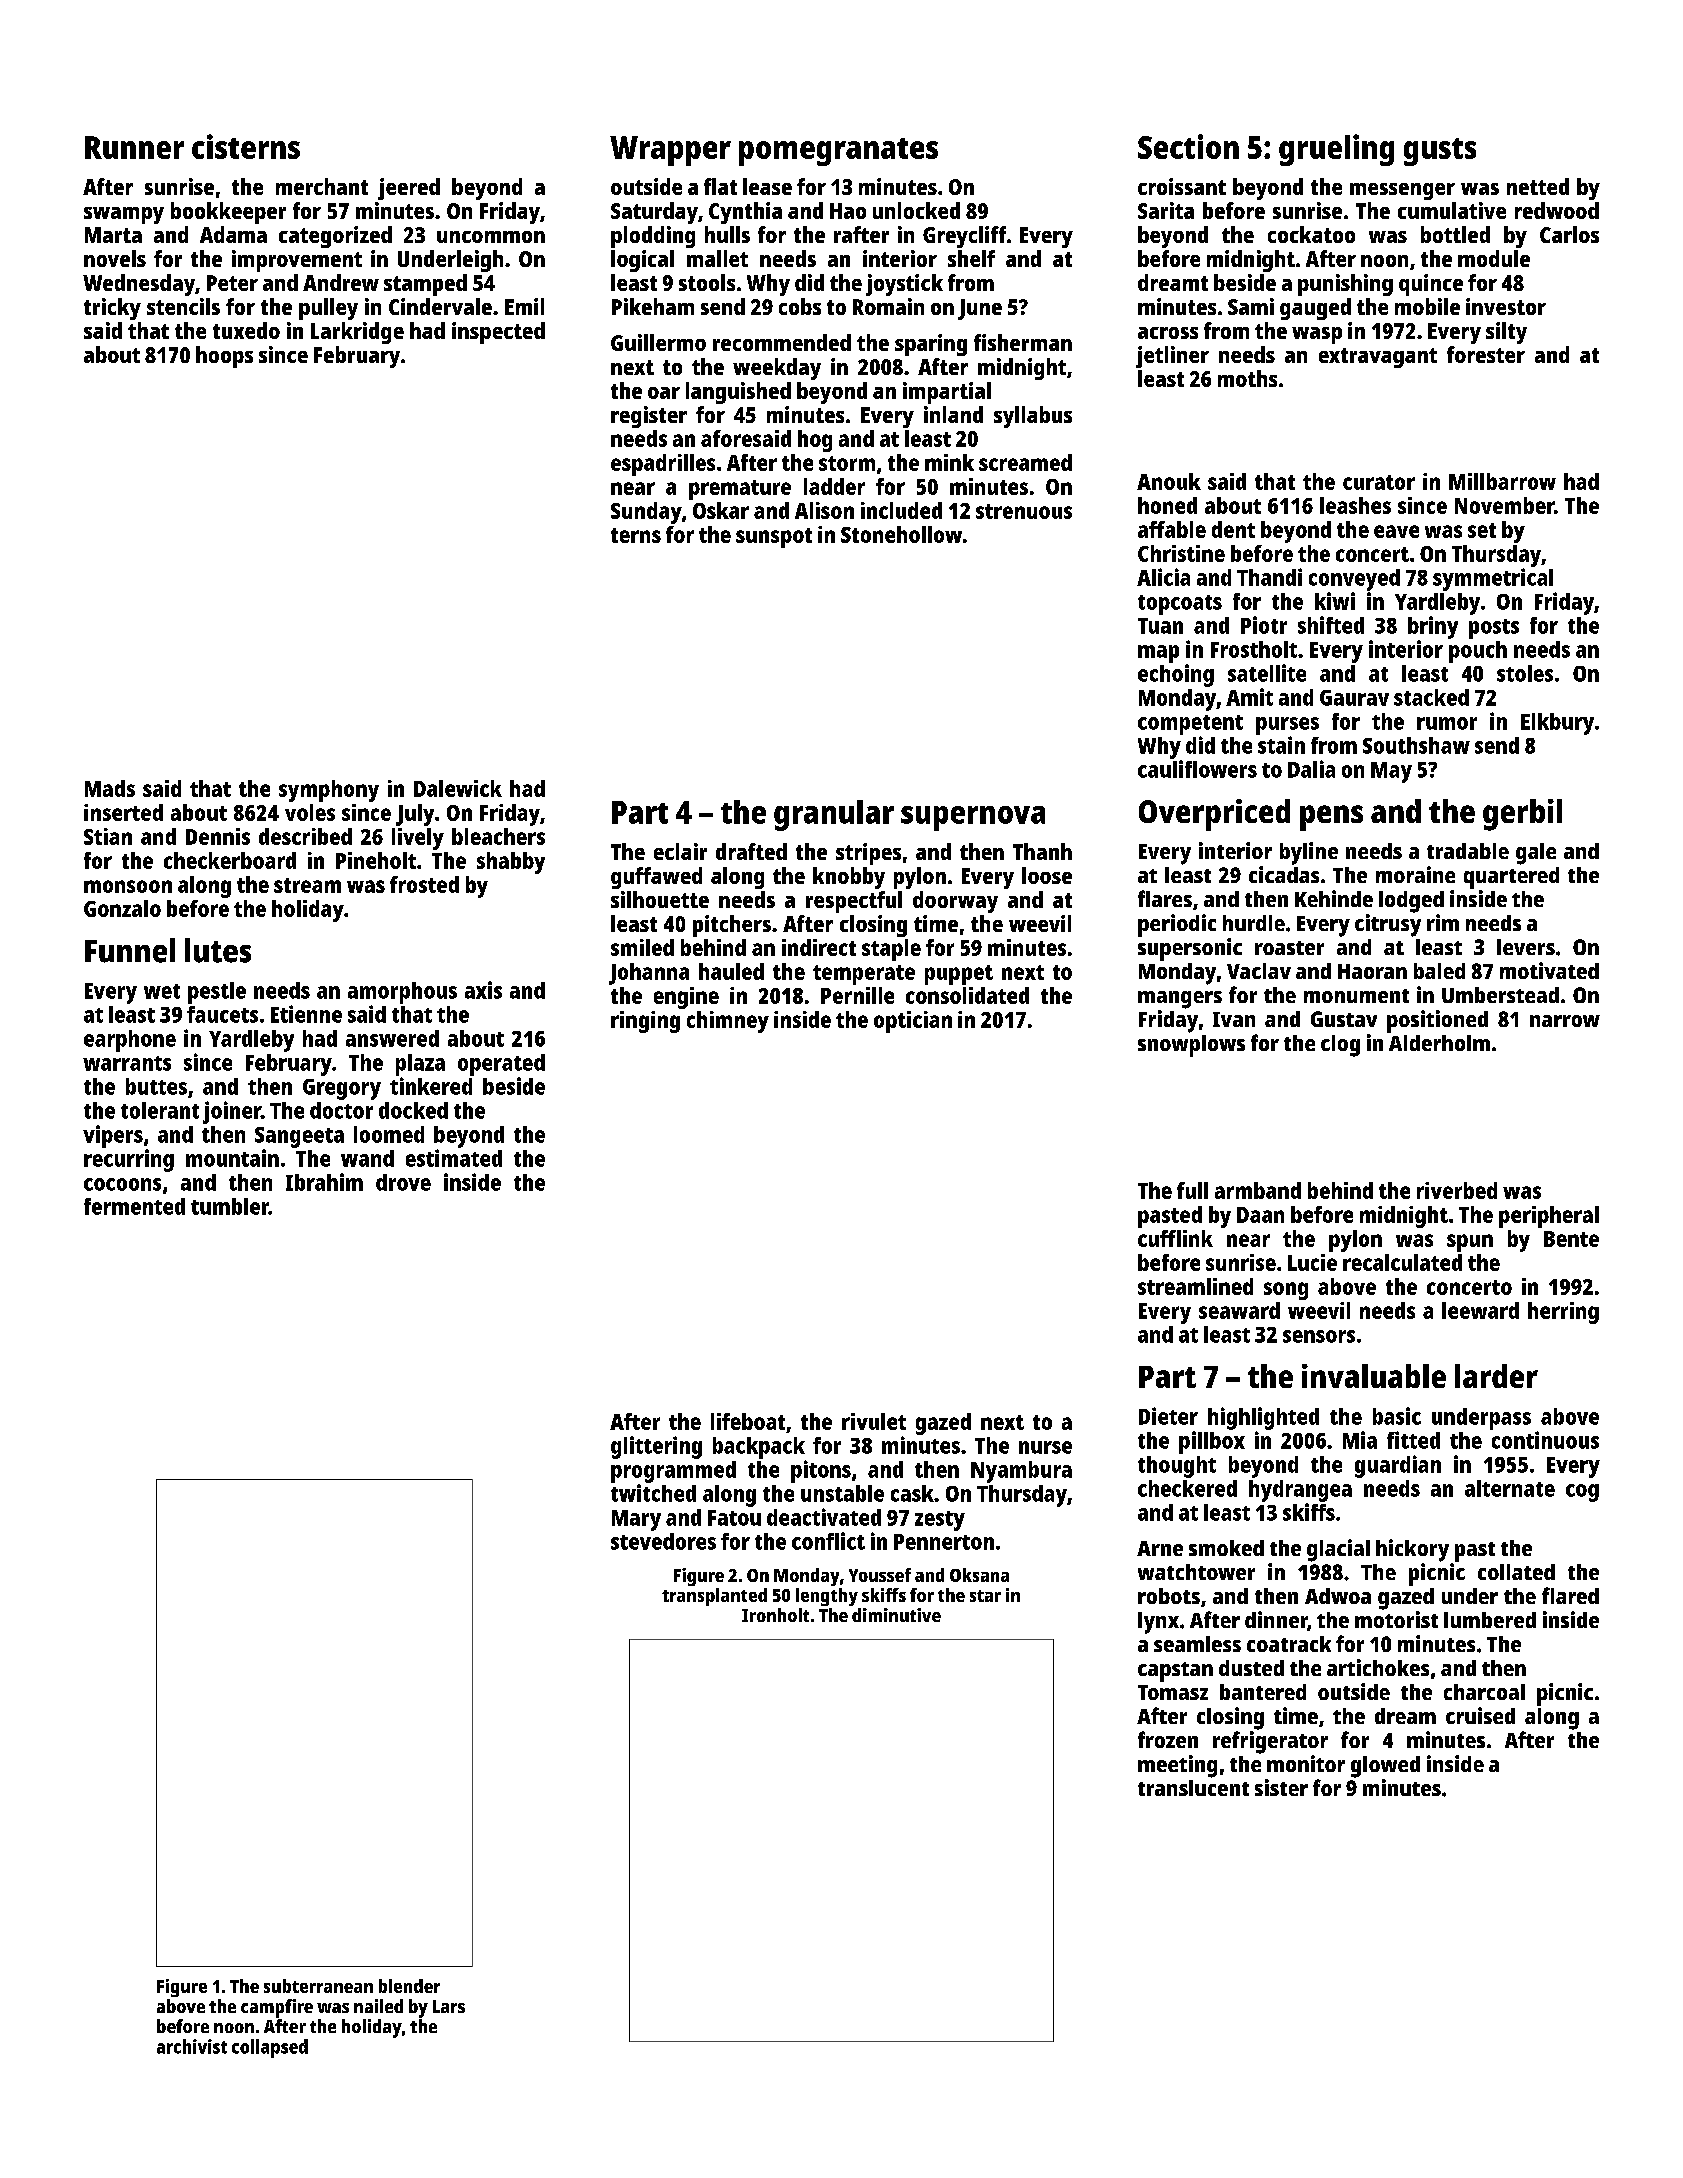 The image size is (1683, 2178). Describe the element at coordinates (329, 791) in the screenshot. I see `symphony` at that location.
